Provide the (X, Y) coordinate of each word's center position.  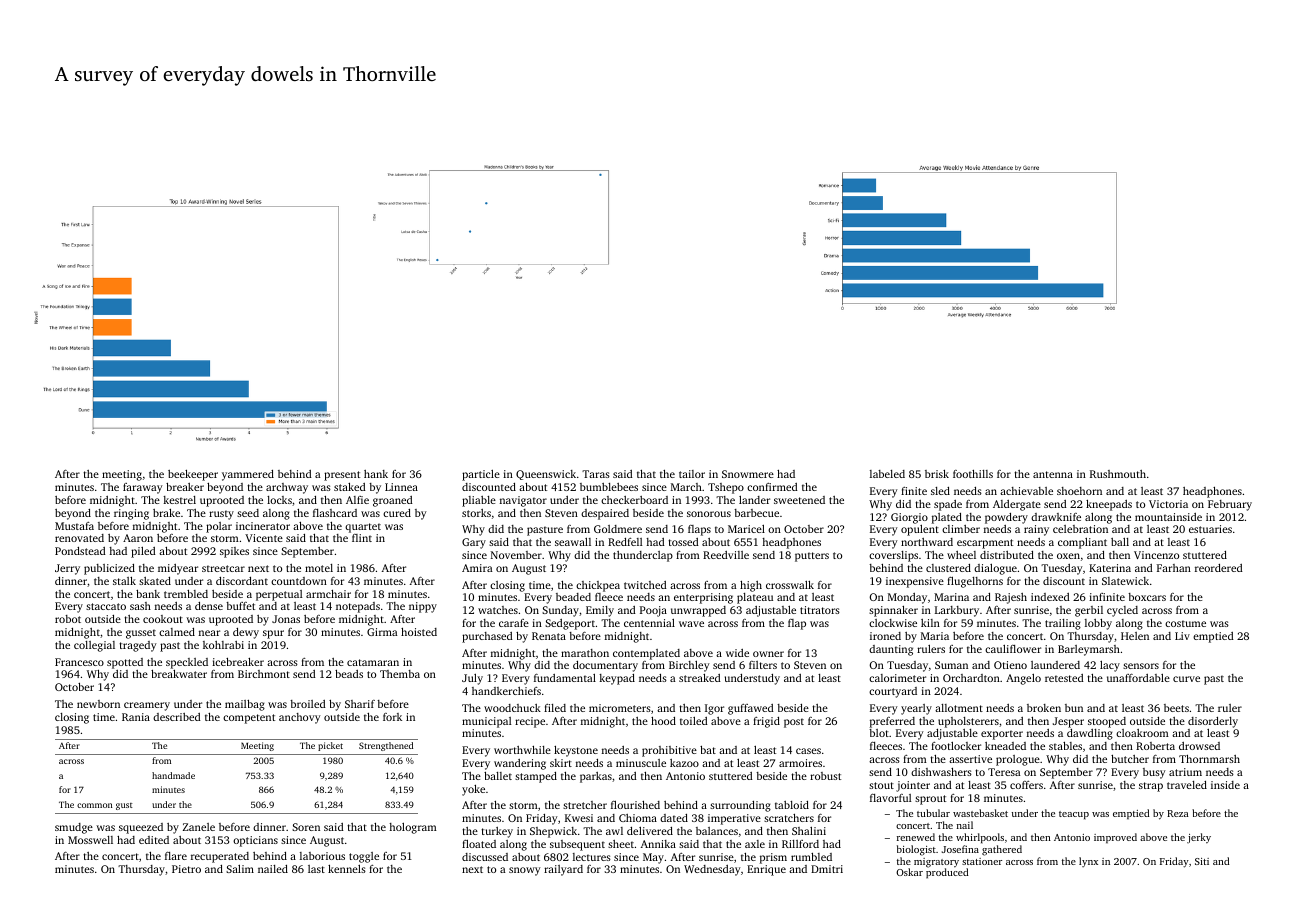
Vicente (264, 538)
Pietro (186, 869)
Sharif (360, 704)
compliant (1082, 543)
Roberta (1155, 746)
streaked (700, 678)
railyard (563, 870)
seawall (573, 542)
